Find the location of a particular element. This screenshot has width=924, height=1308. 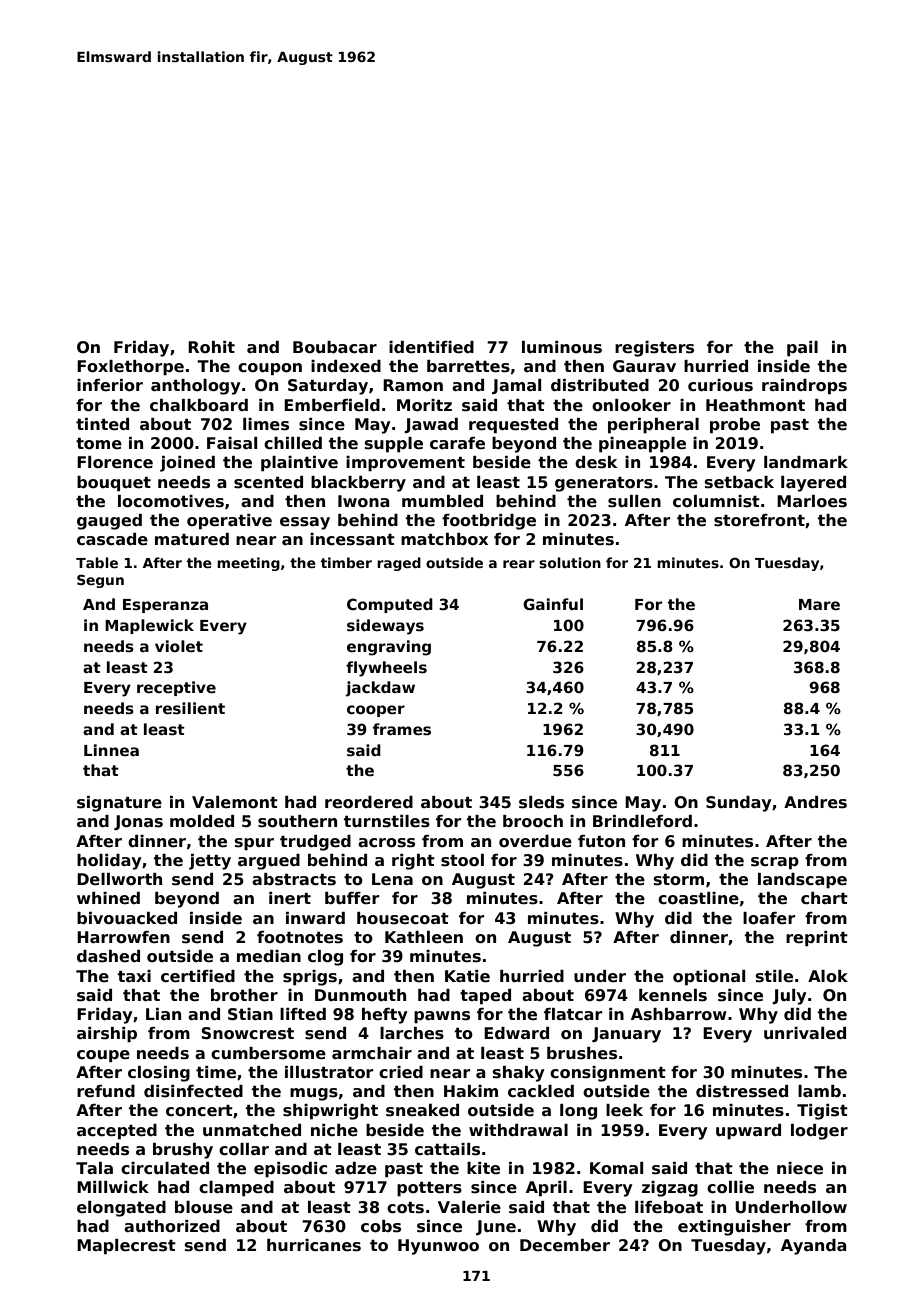

kite is located at coordinates (483, 1168).
